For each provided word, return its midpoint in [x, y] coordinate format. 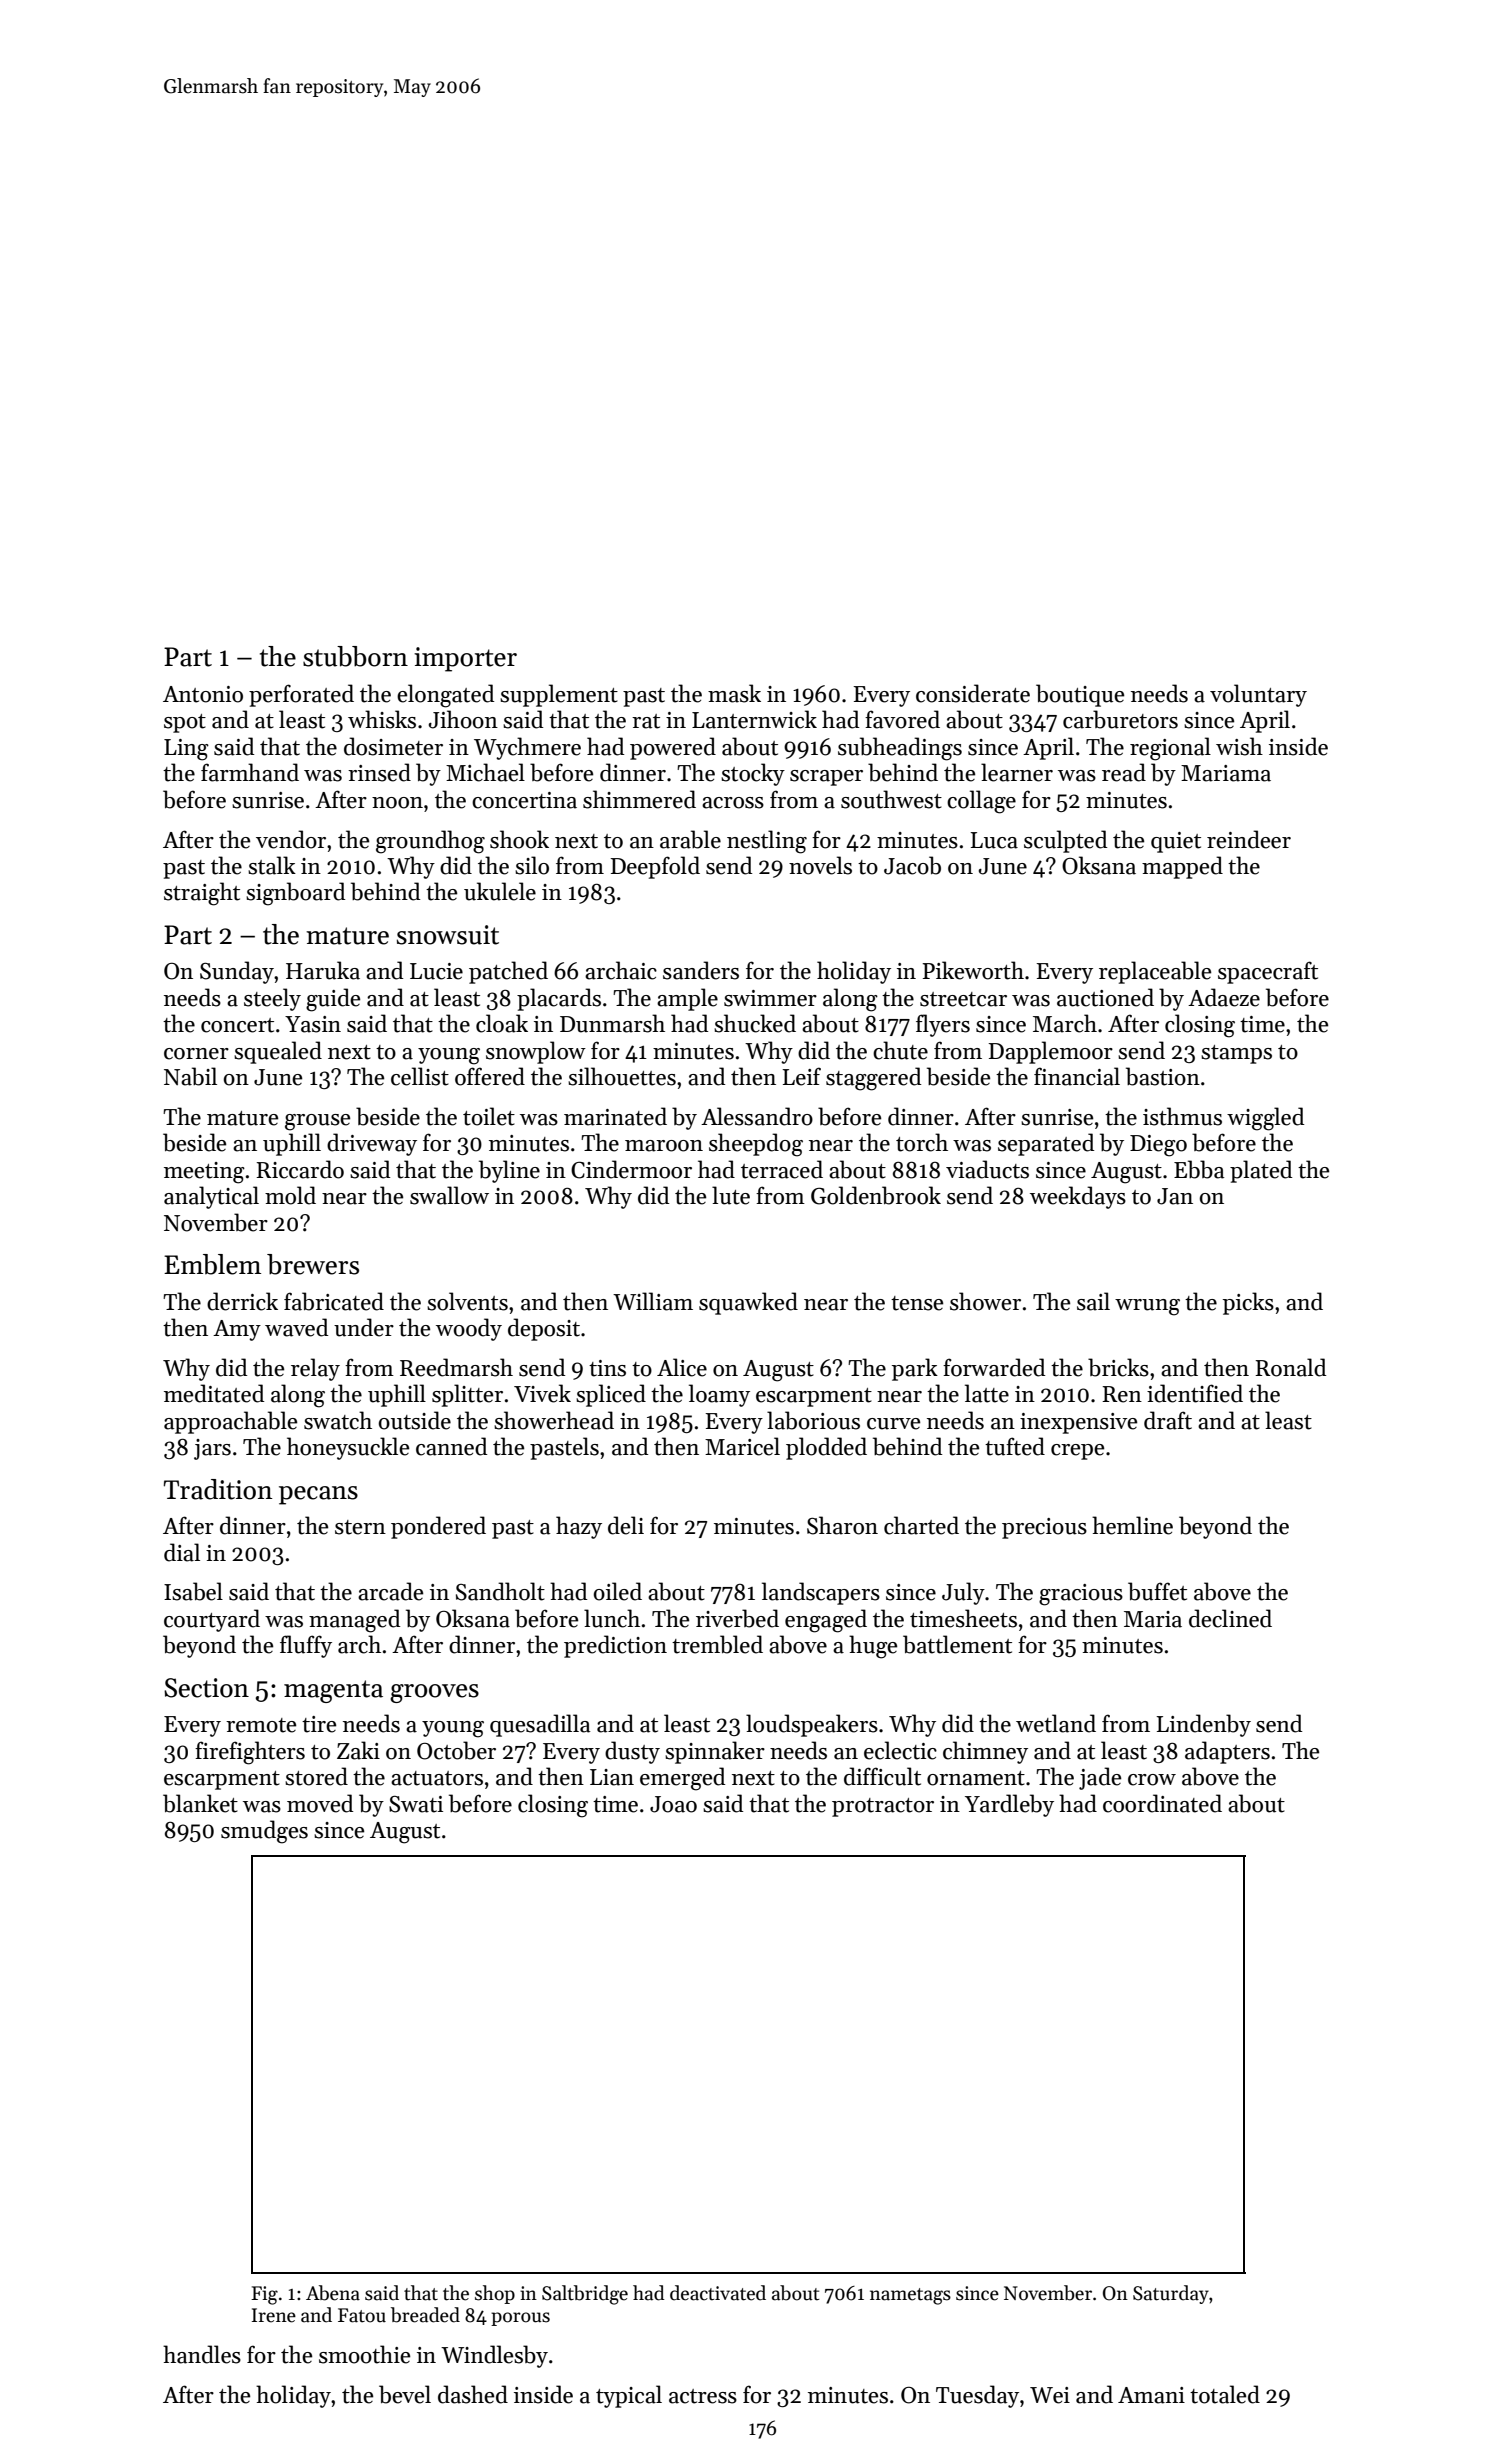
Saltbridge [585, 2295]
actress [703, 2396]
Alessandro [757, 1116]
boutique [1080, 695]
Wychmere [527, 748]
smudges [264, 1832]
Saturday [1171, 2294]
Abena [333, 2293]
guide [333, 1000]
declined [1230, 1618]
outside [415, 1420]
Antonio [203, 694]
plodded [826, 1448]
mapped [1182, 867]
